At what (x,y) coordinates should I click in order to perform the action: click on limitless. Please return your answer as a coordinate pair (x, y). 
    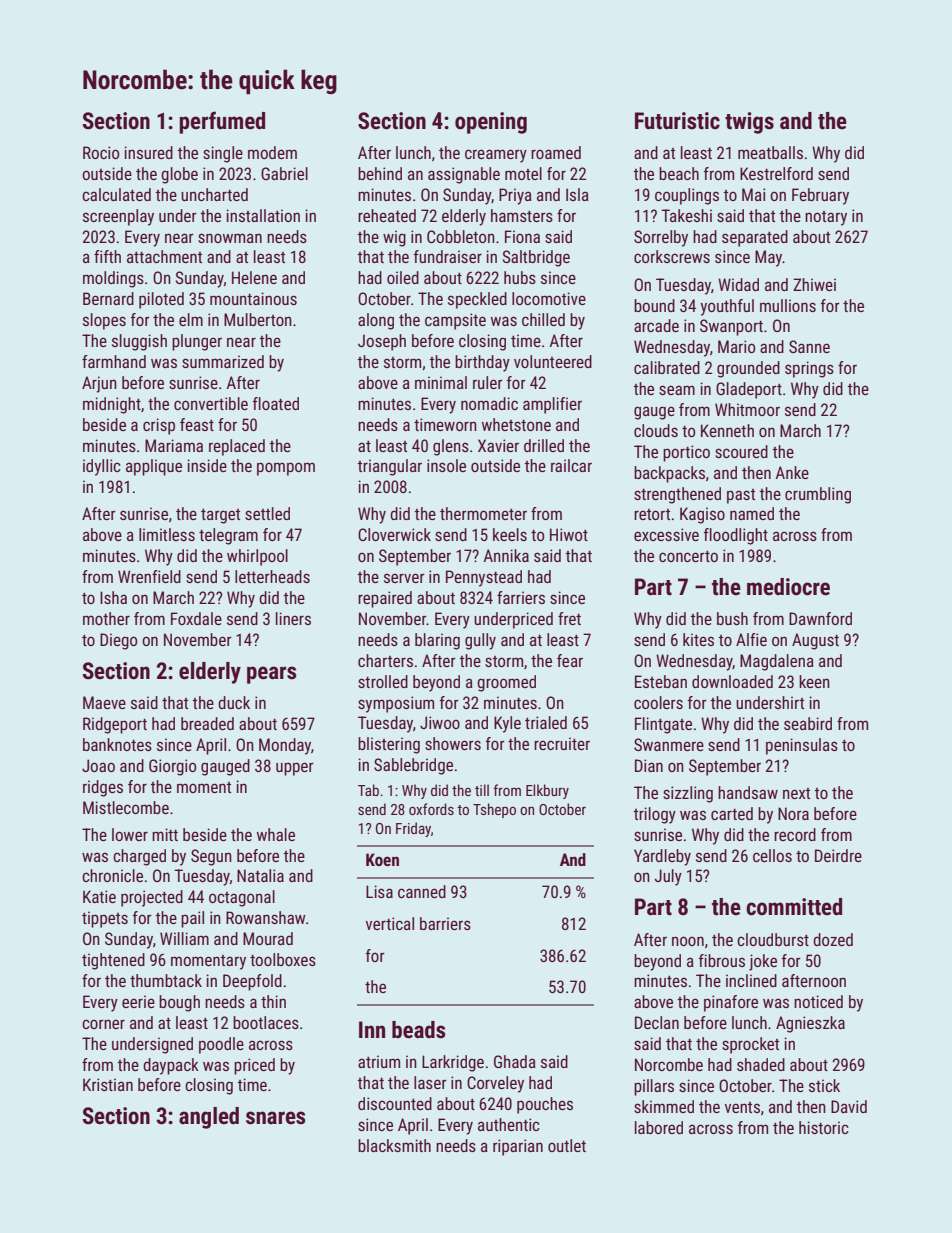
    Looking at the image, I should click on (167, 534).
